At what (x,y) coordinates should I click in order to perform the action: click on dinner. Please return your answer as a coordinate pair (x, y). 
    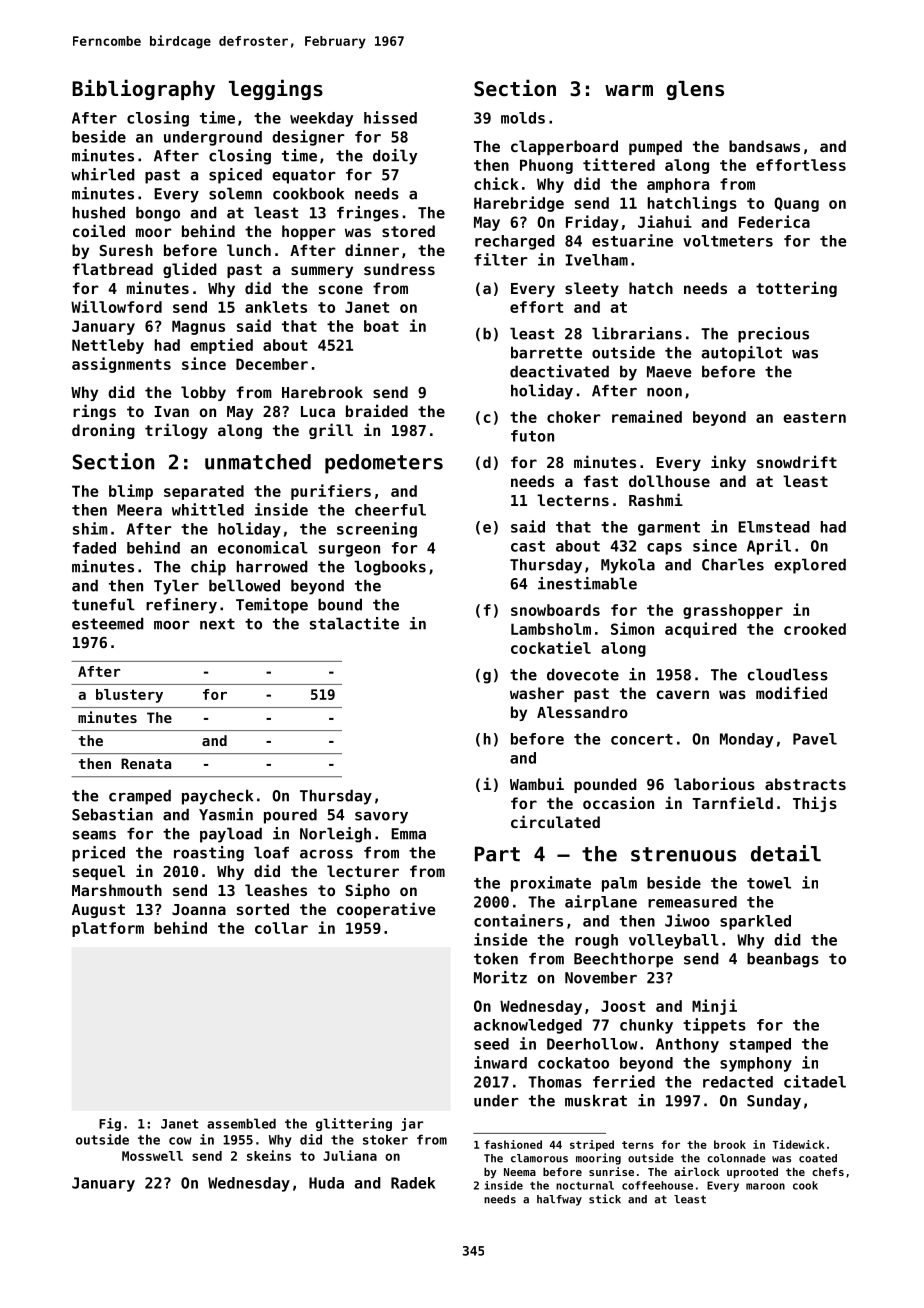
    Looking at the image, I should click on (372, 249).
